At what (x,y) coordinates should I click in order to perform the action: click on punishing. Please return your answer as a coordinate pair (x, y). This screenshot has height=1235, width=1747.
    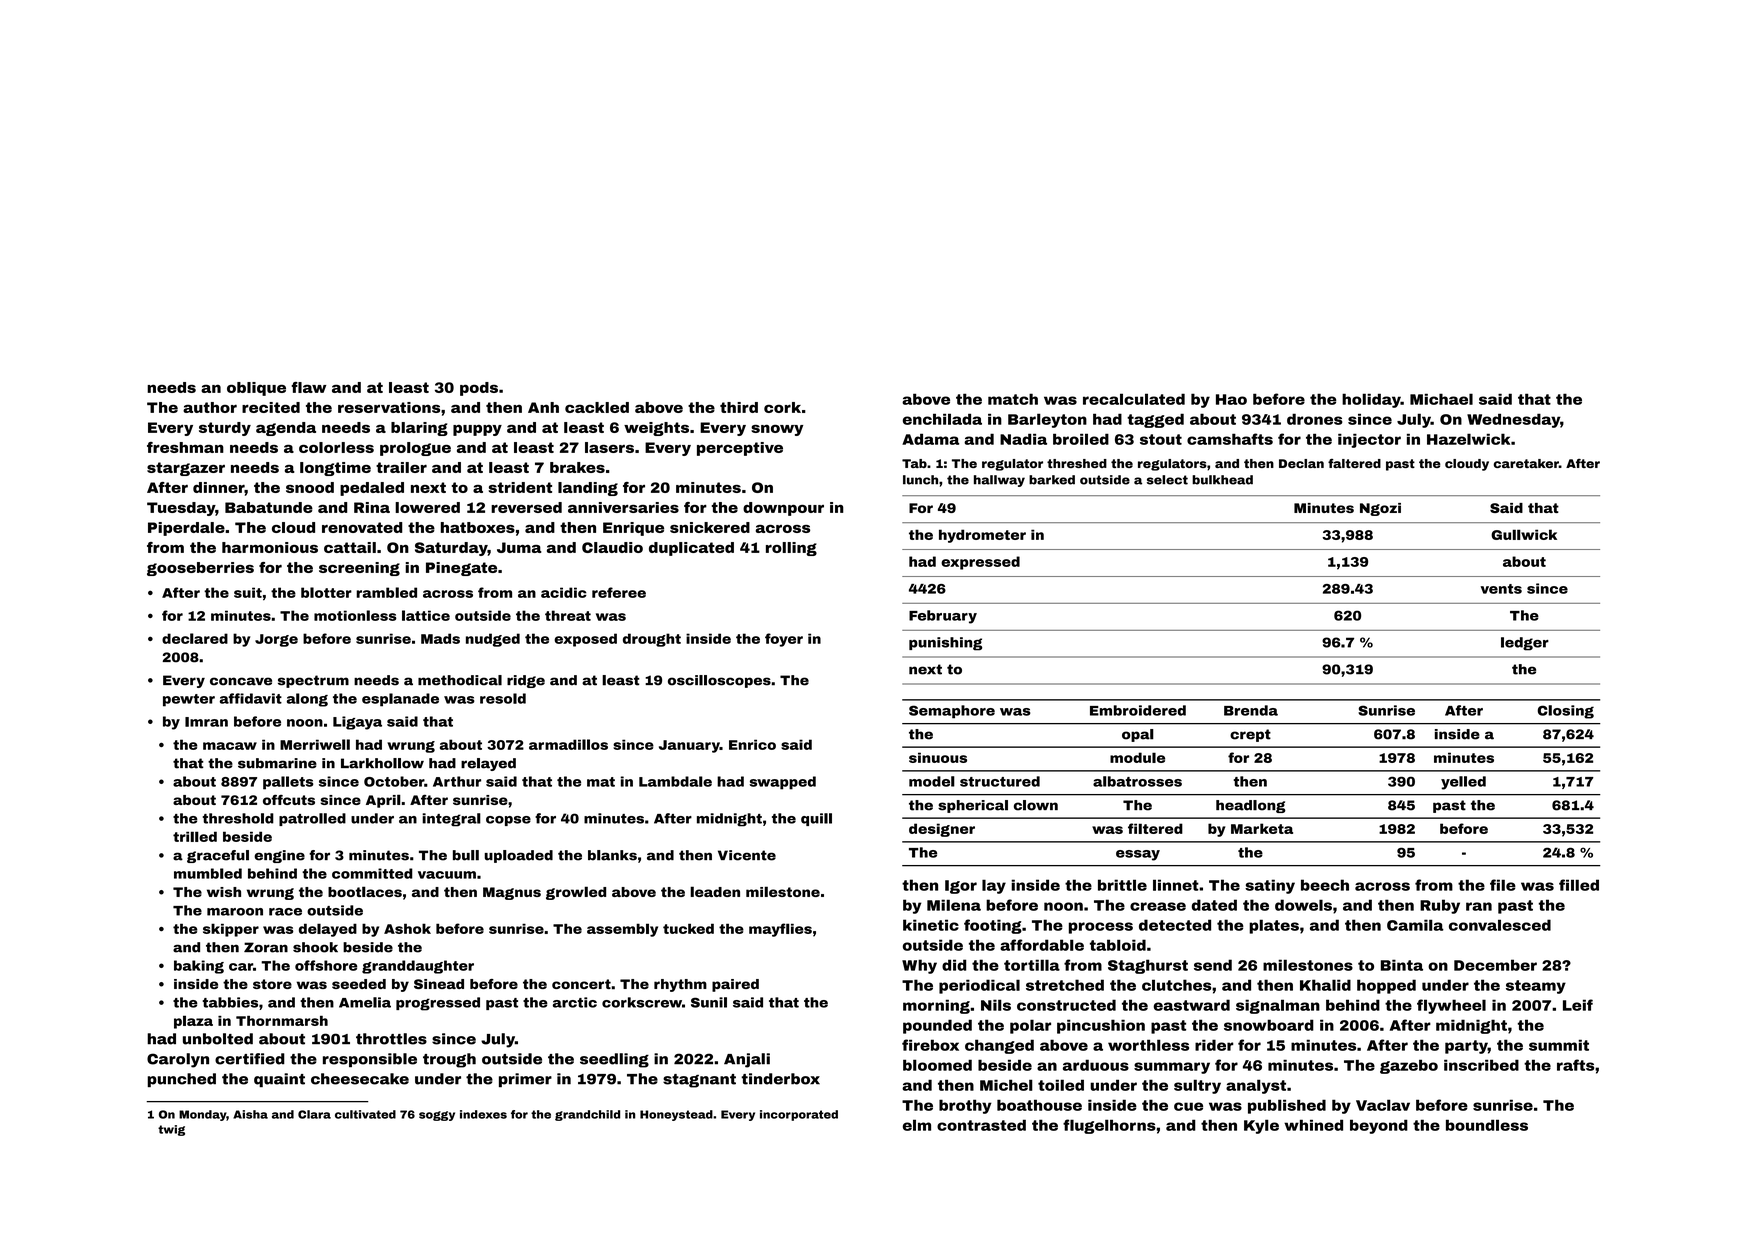
    Looking at the image, I should click on (945, 644).
